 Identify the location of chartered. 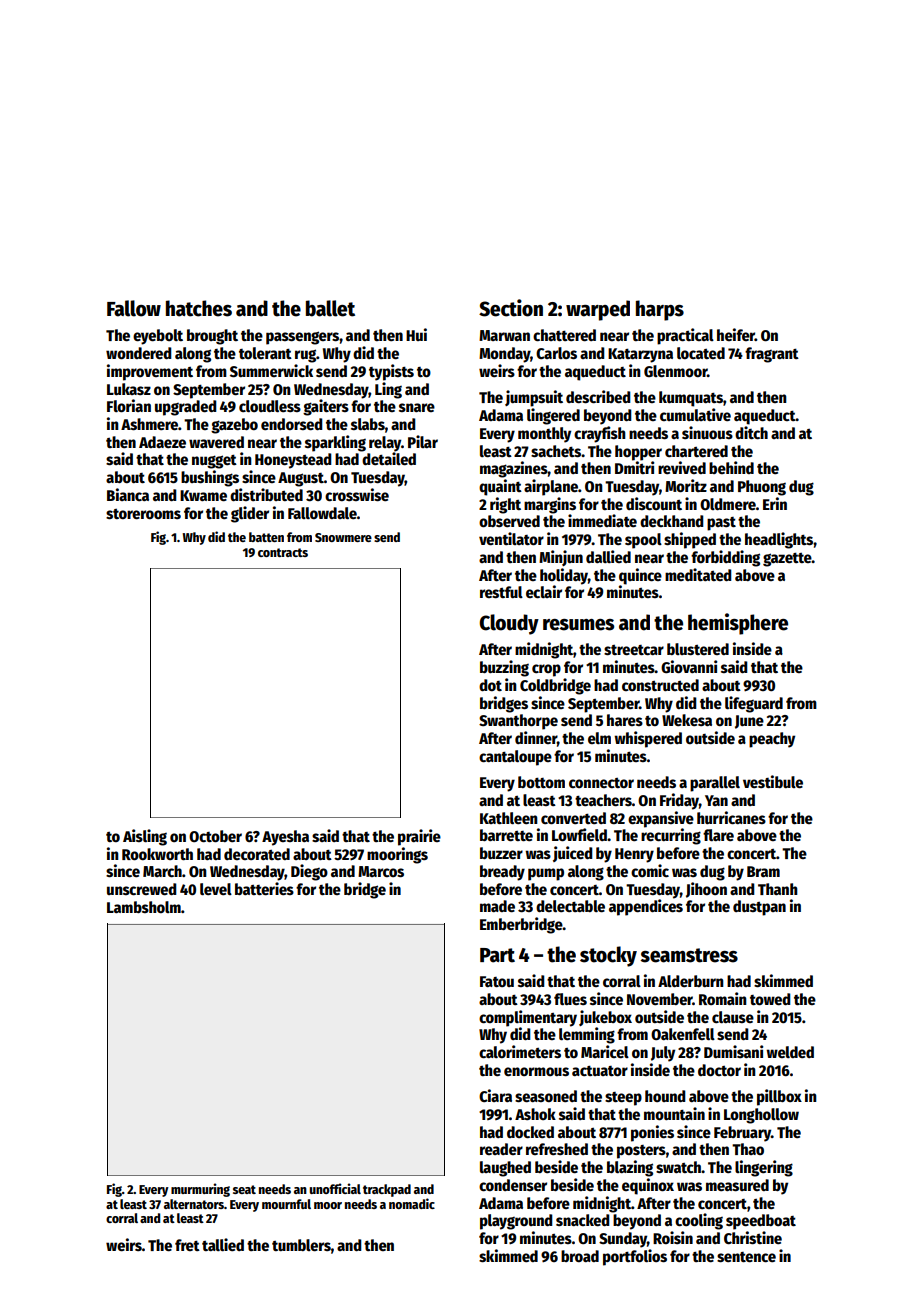
(696, 451).
